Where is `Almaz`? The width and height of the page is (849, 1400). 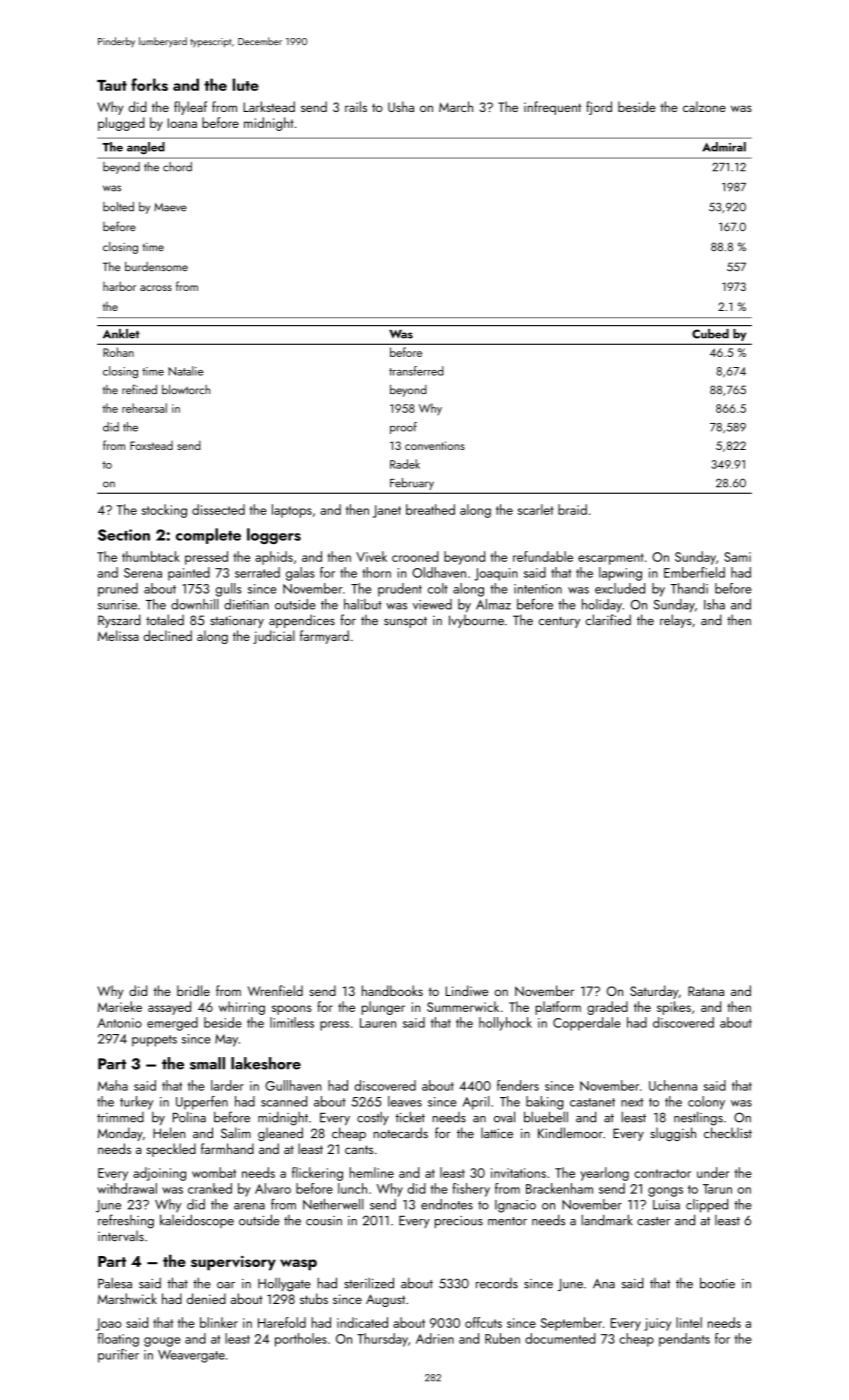
Almaz is located at coordinates (493, 604).
